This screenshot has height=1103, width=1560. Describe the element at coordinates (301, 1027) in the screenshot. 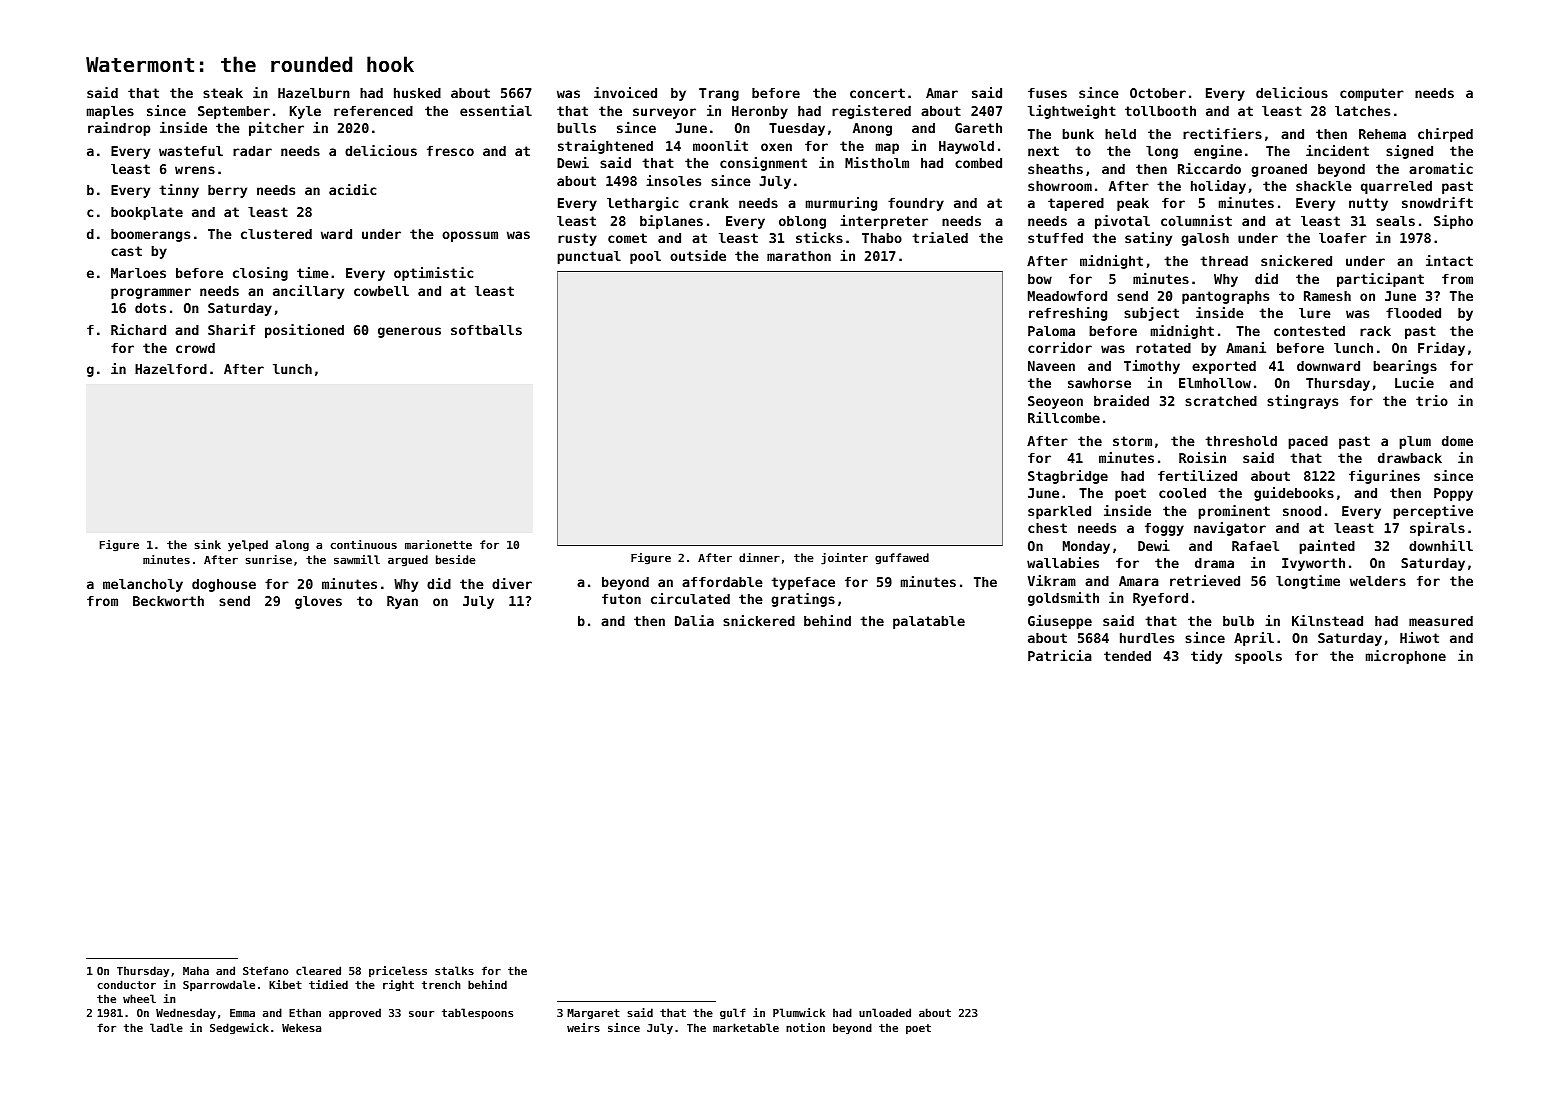

I see `Wekesa` at that location.
